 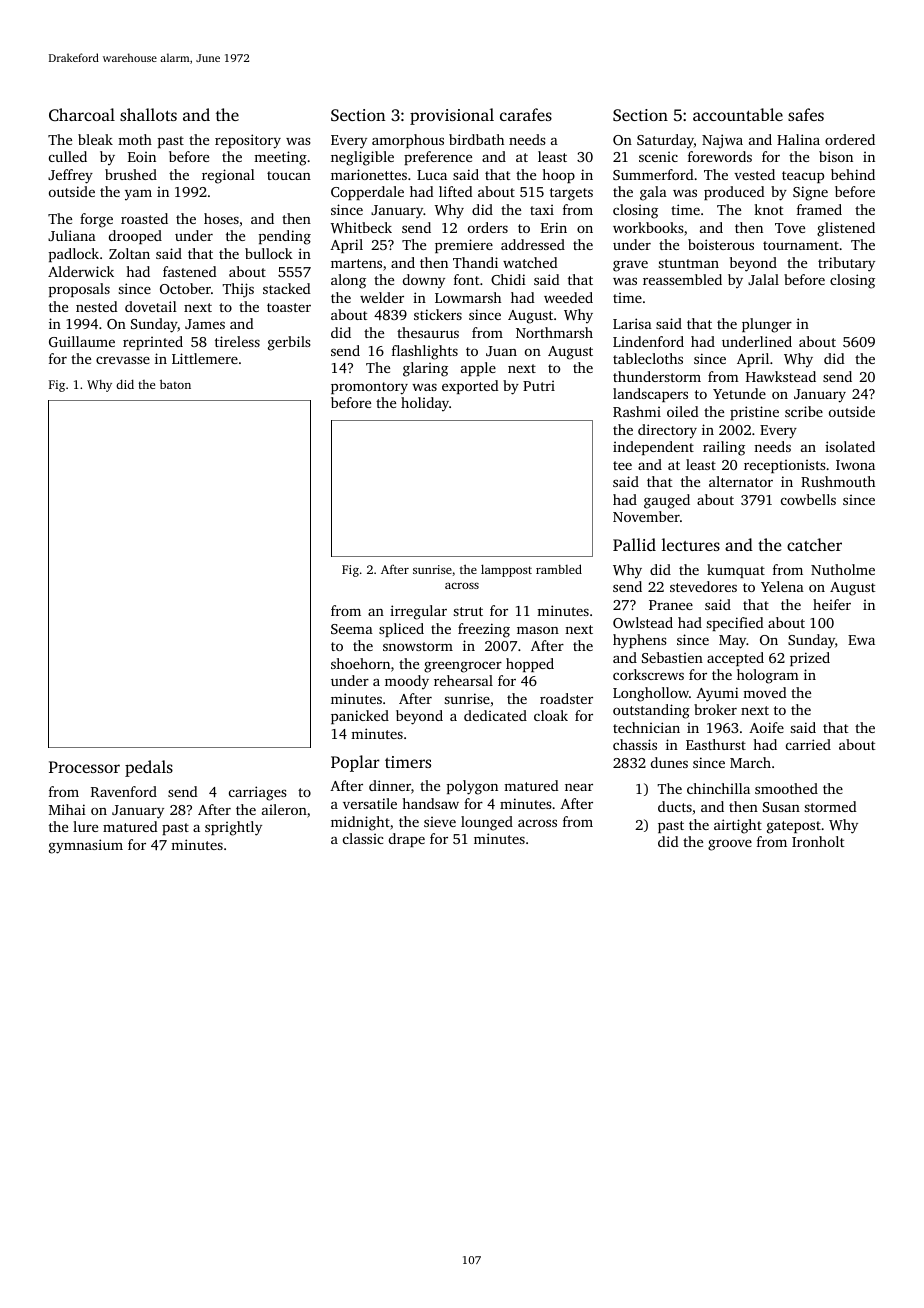 What do you see at coordinates (566, 698) in the screenshot?
I see `roadster` at bounding box center [566, 698].
